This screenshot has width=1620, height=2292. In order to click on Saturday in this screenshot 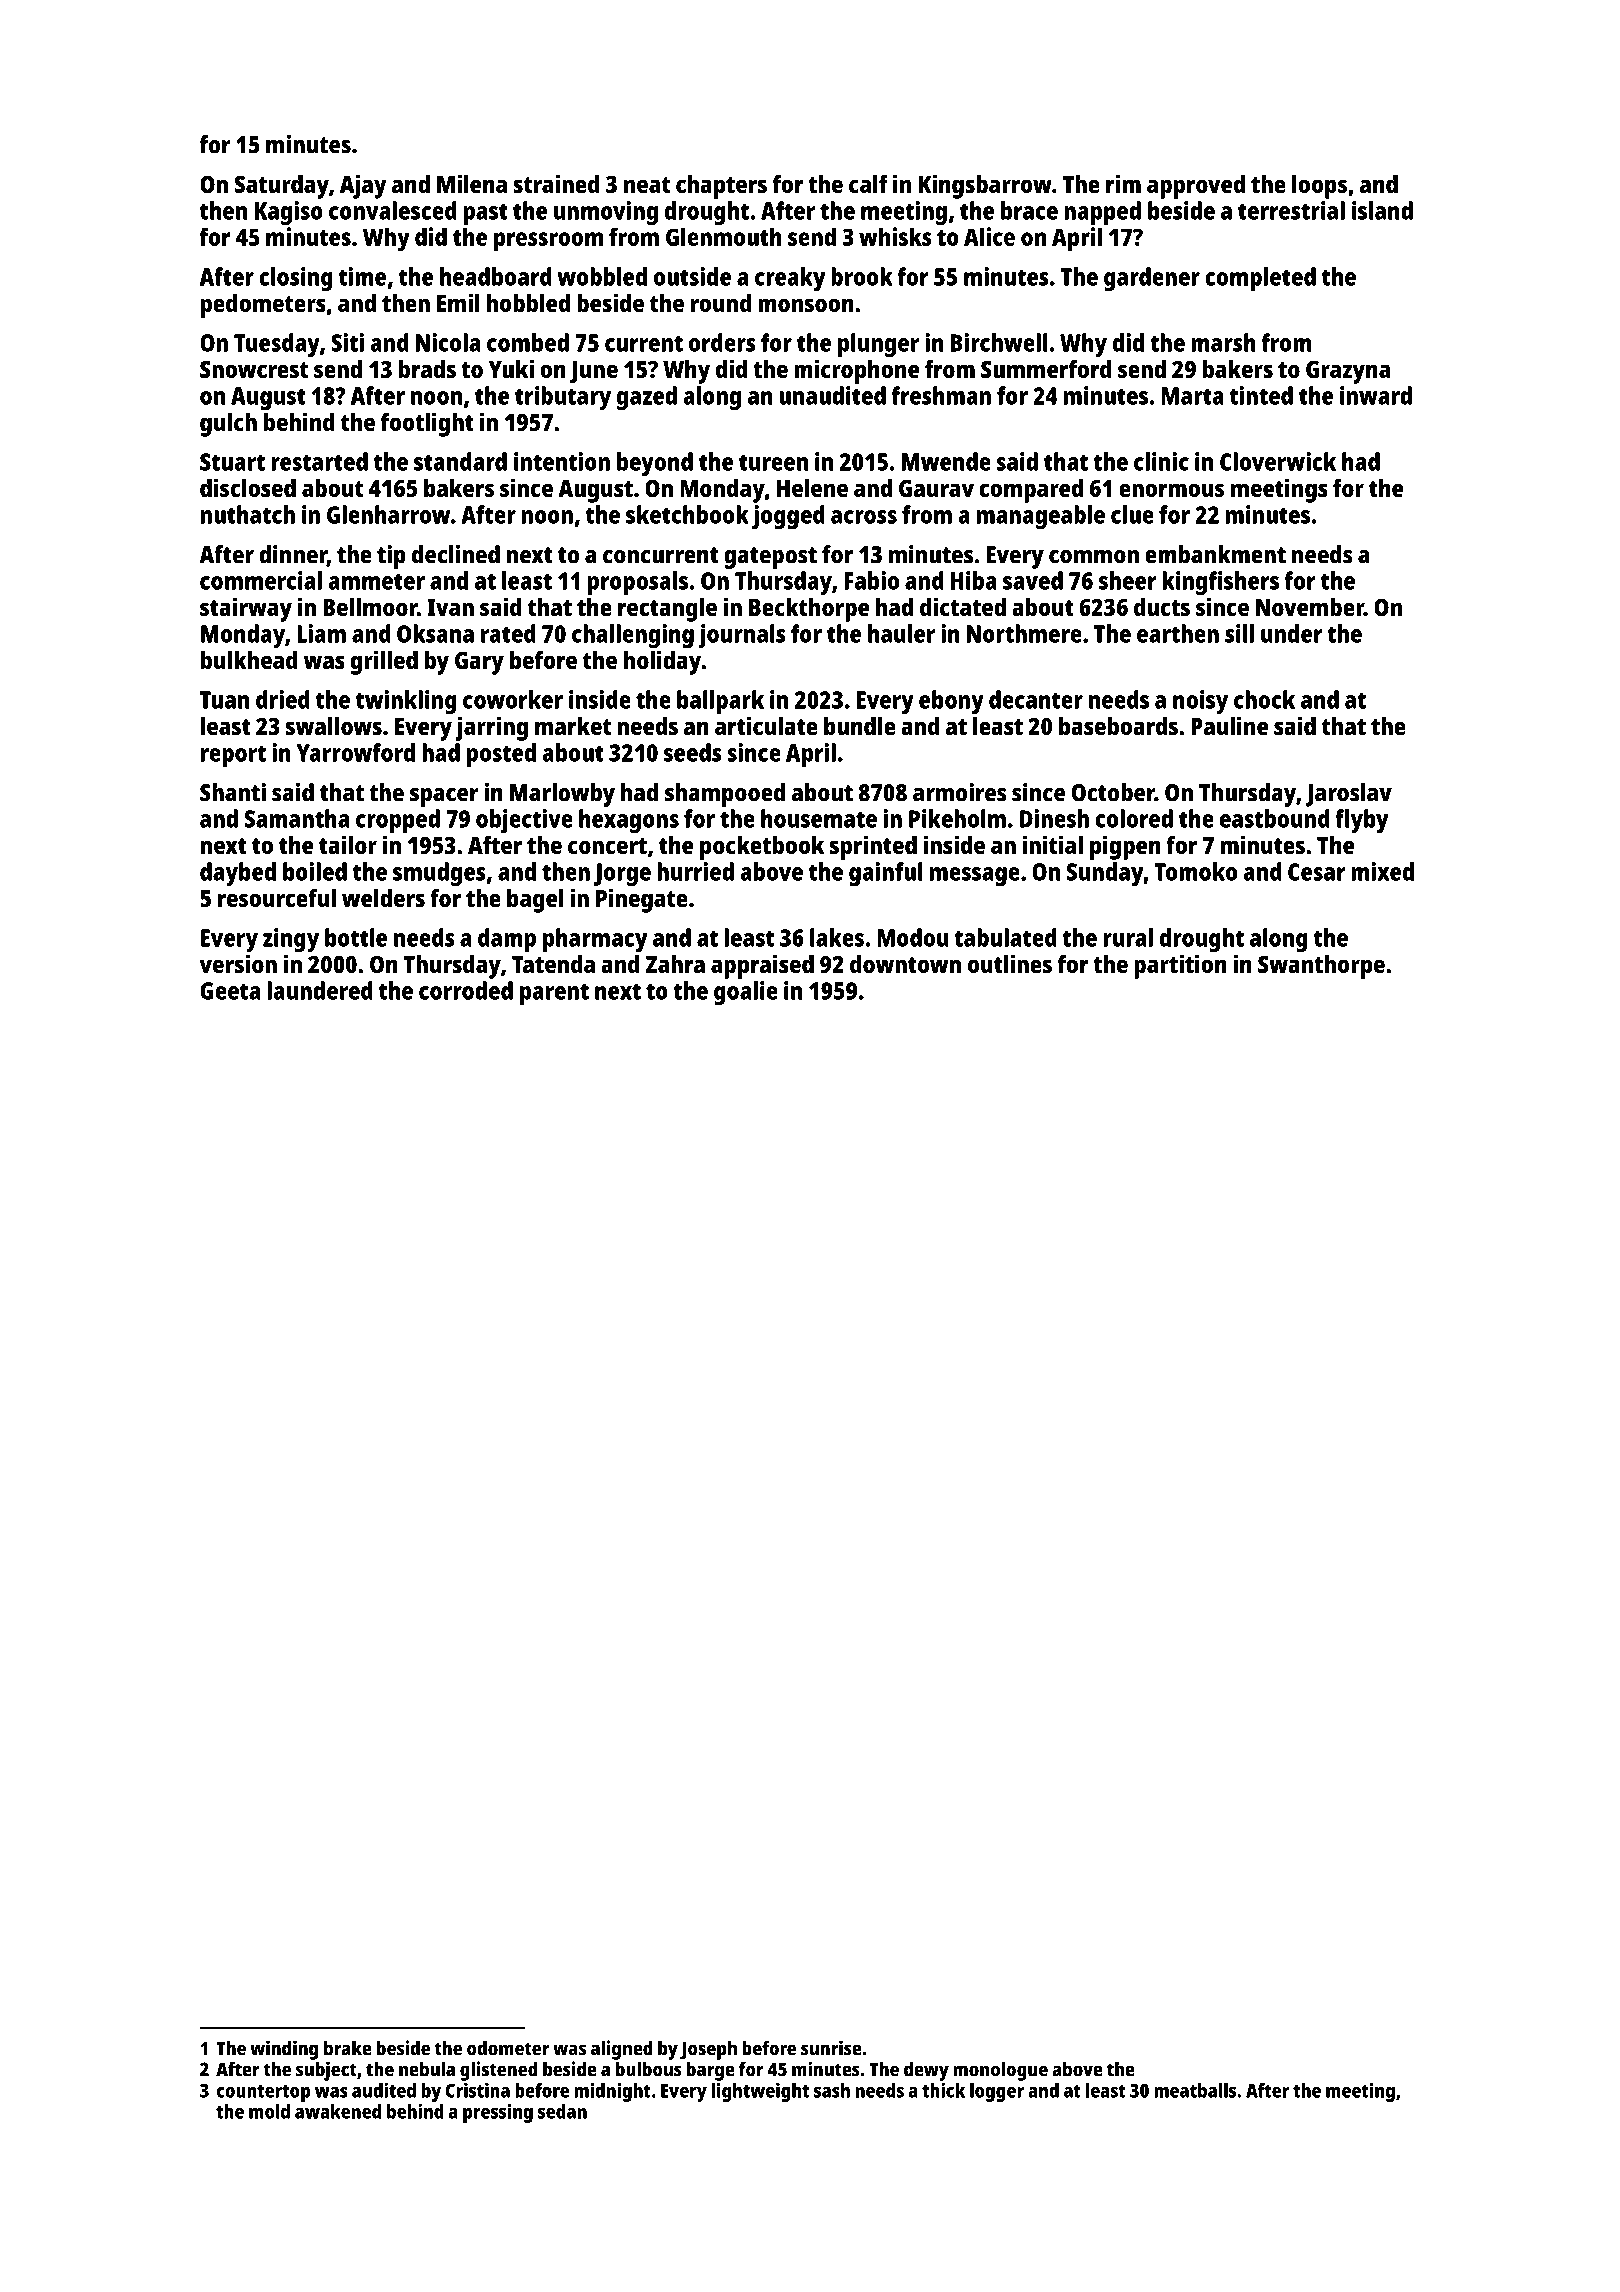, I will do `click(282, 187)`.
